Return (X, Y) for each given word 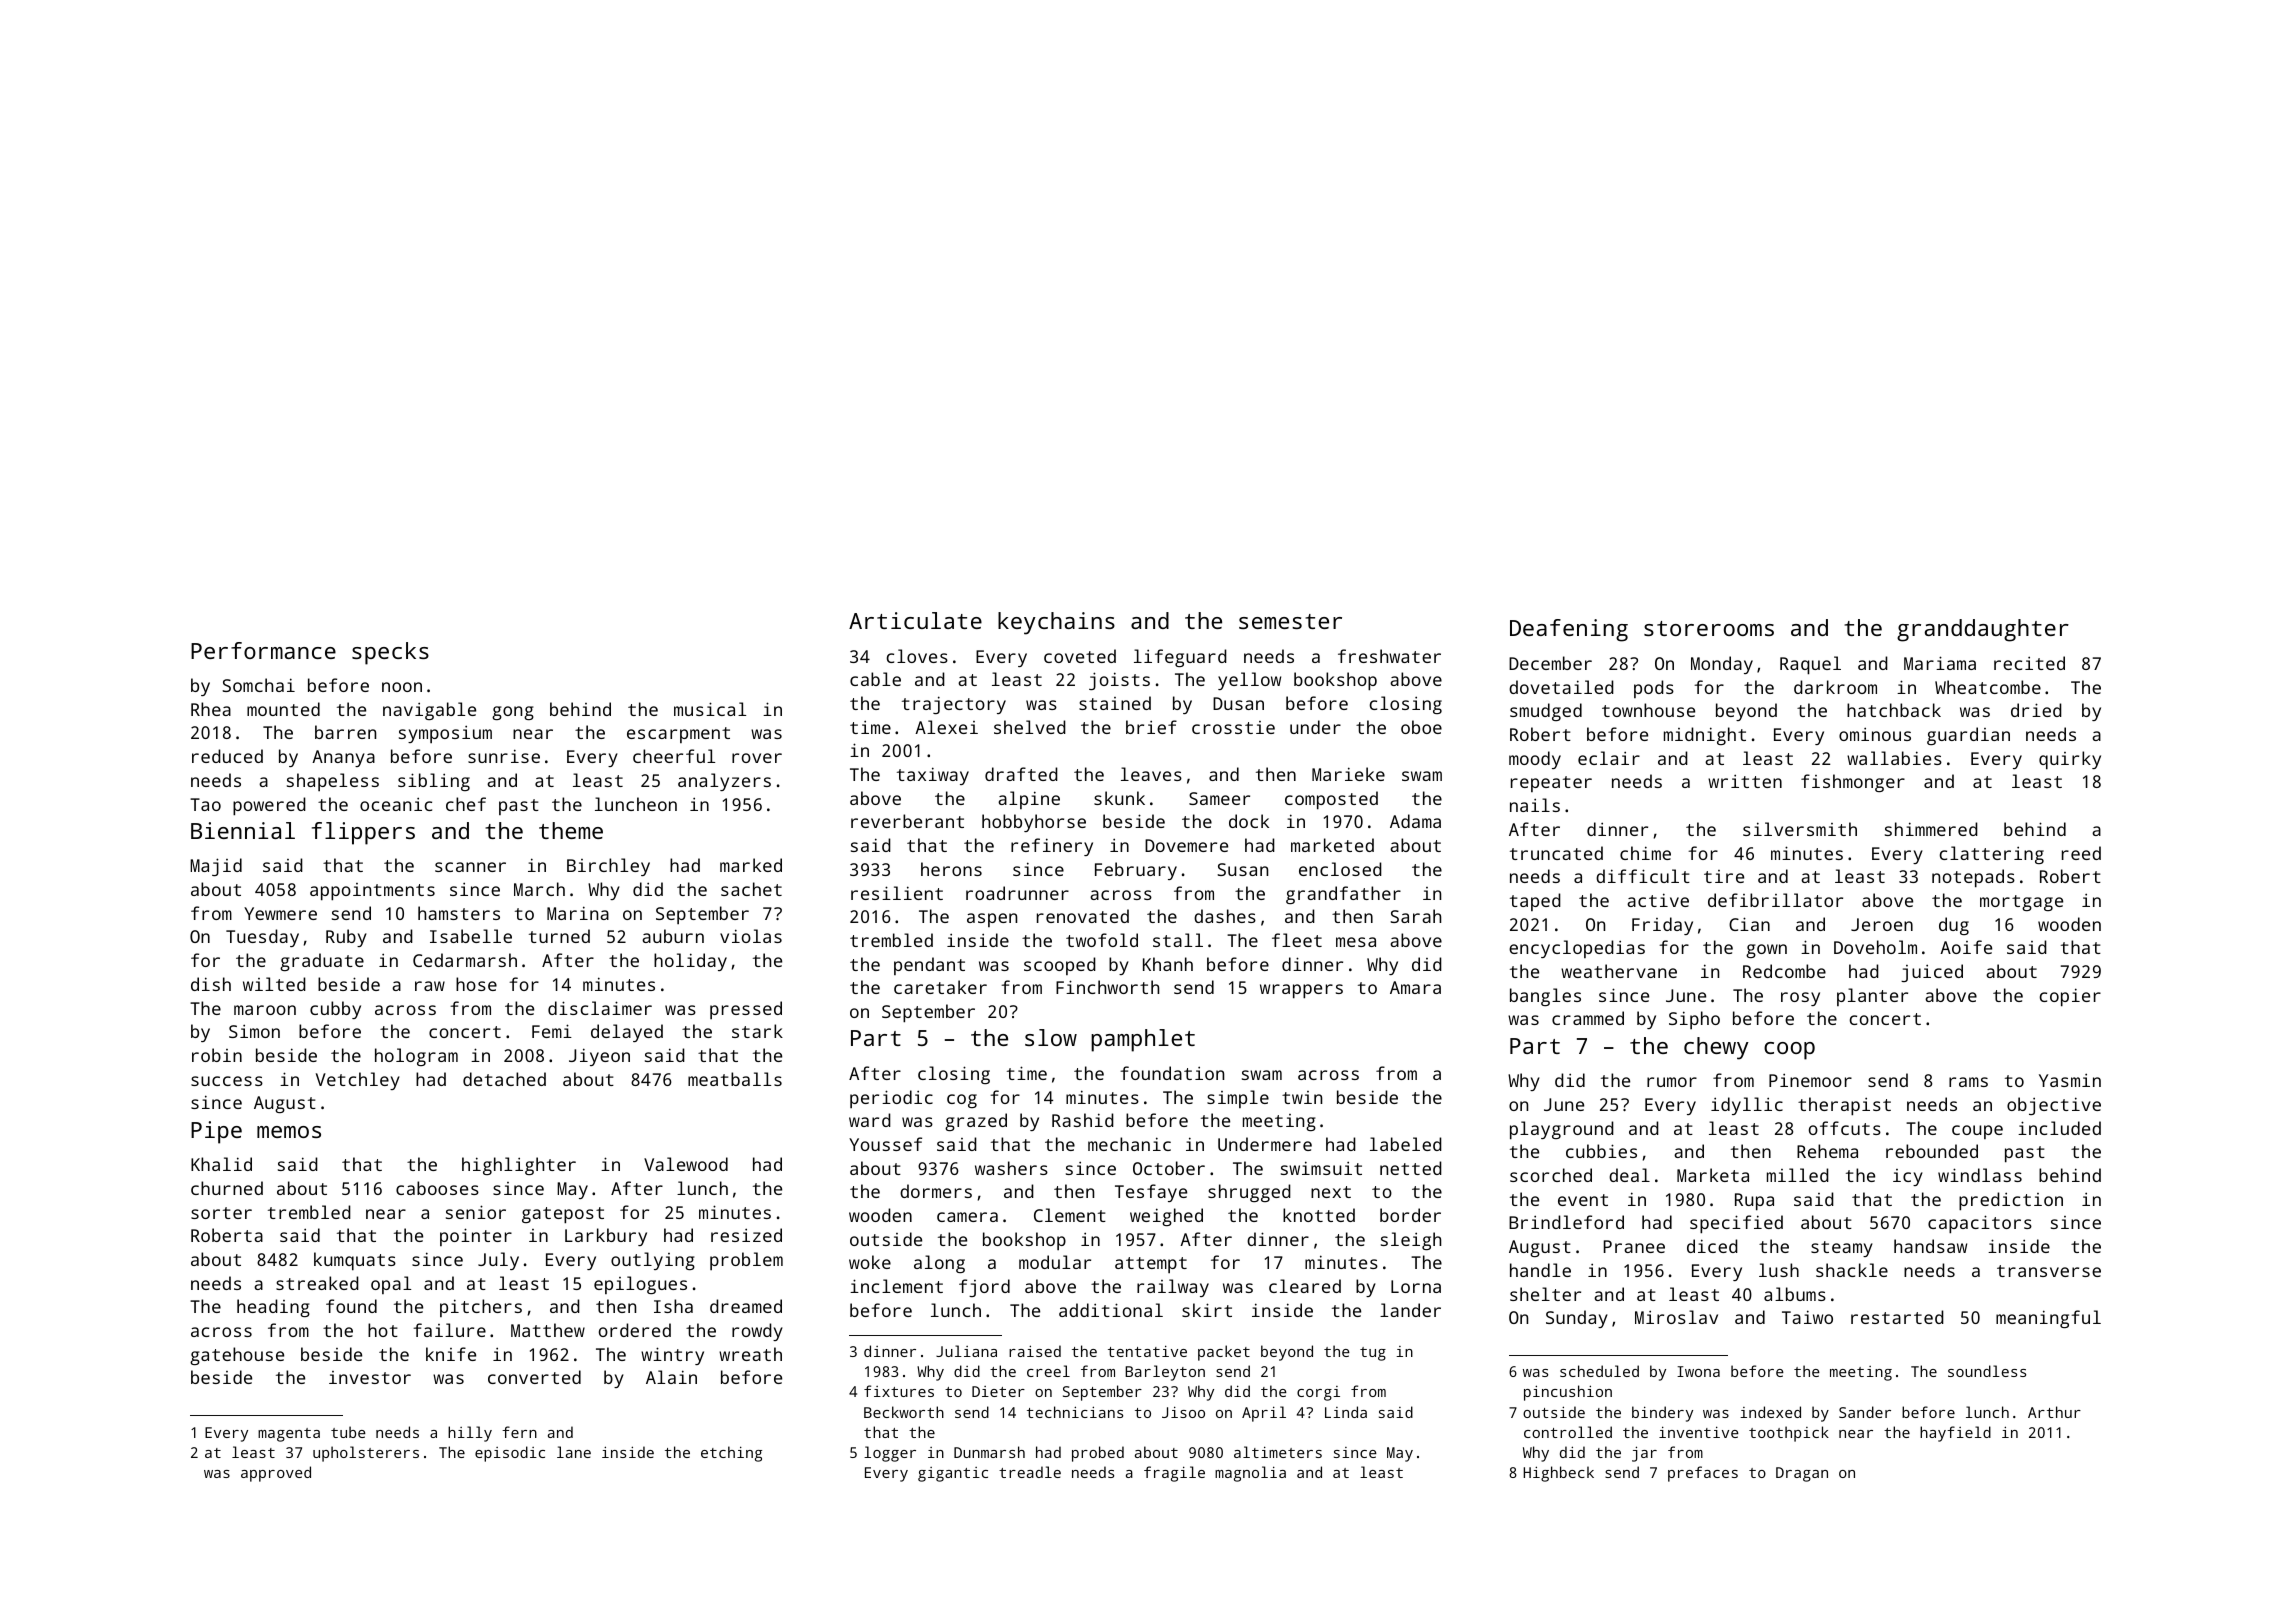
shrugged (1249, 1193)
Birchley (608, 867)
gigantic (953, 1474)
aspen (992, 920)
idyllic (1747, 1106)
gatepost (563, 1215)
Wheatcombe (1988, 687)
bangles (1545, 997)
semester (1290, 621)
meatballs (735, 1079)
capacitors (1980, 1224)
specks (390, 653)
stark (757, 1031)
